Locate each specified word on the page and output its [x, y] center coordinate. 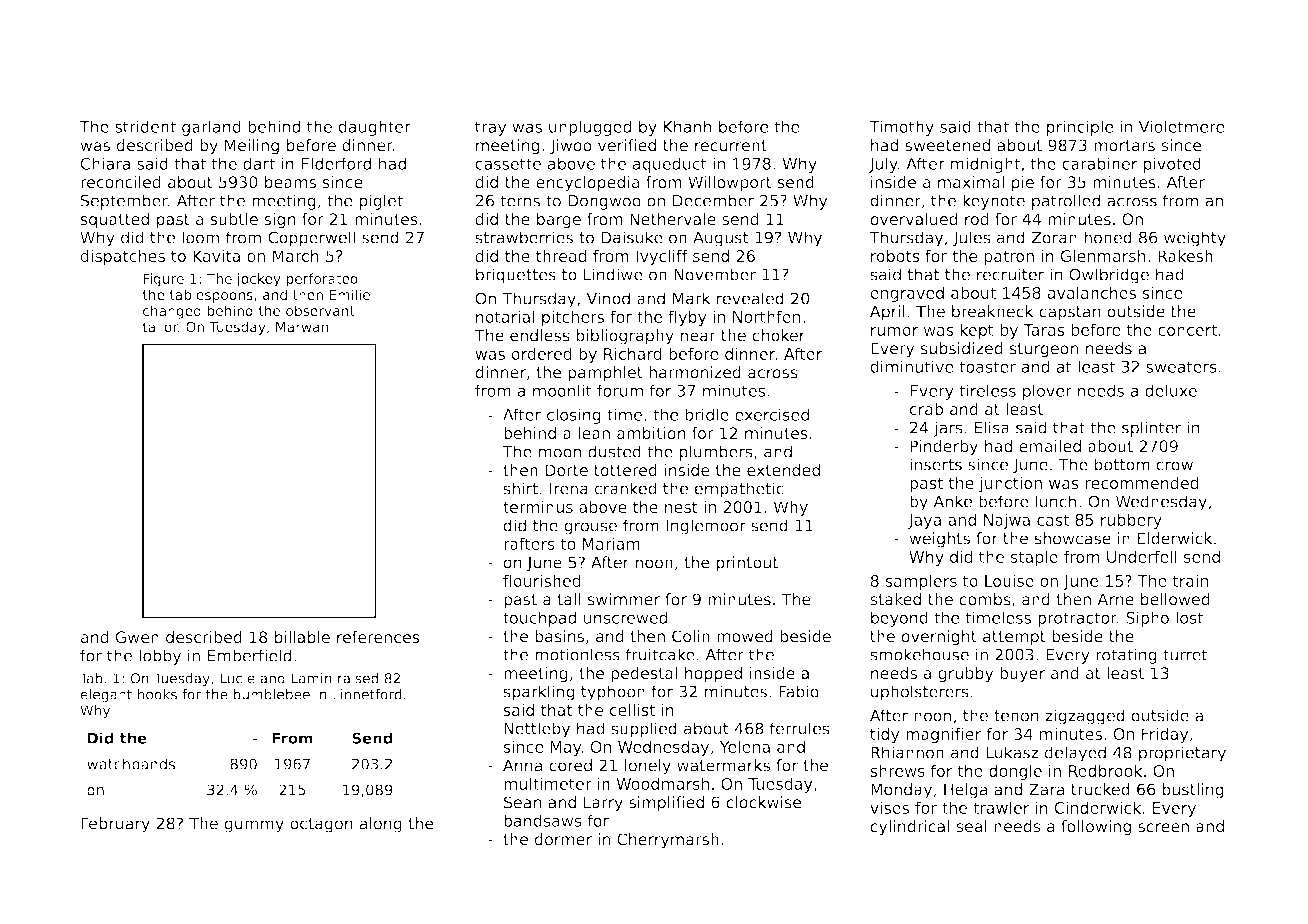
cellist [632, 710]
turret [1185, 655]
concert [1187, 330]
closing [574, 416]
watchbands [131, 764]
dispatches [122, 257]
